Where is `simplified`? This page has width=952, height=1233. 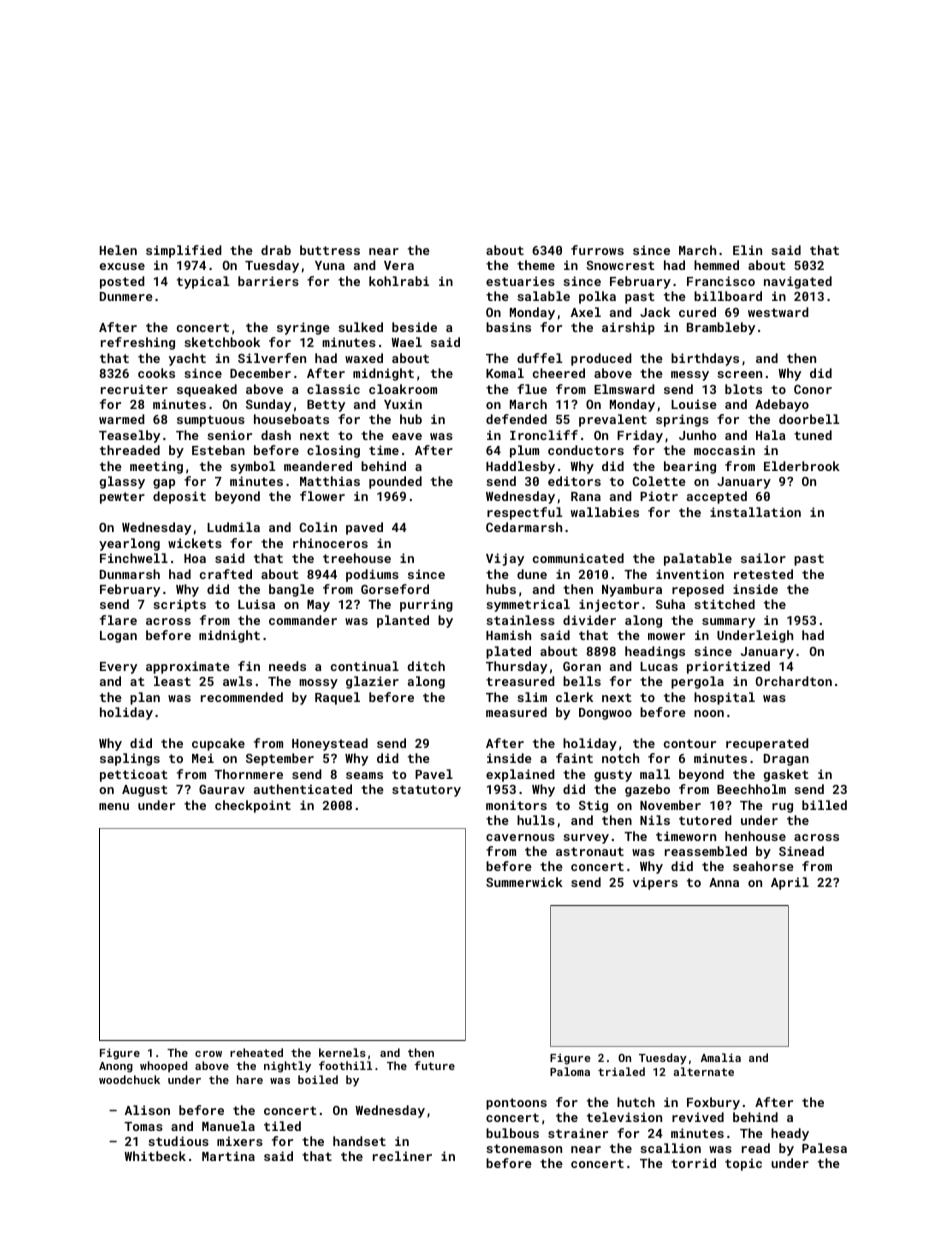
simplified is located at coordinates (184, 251).
